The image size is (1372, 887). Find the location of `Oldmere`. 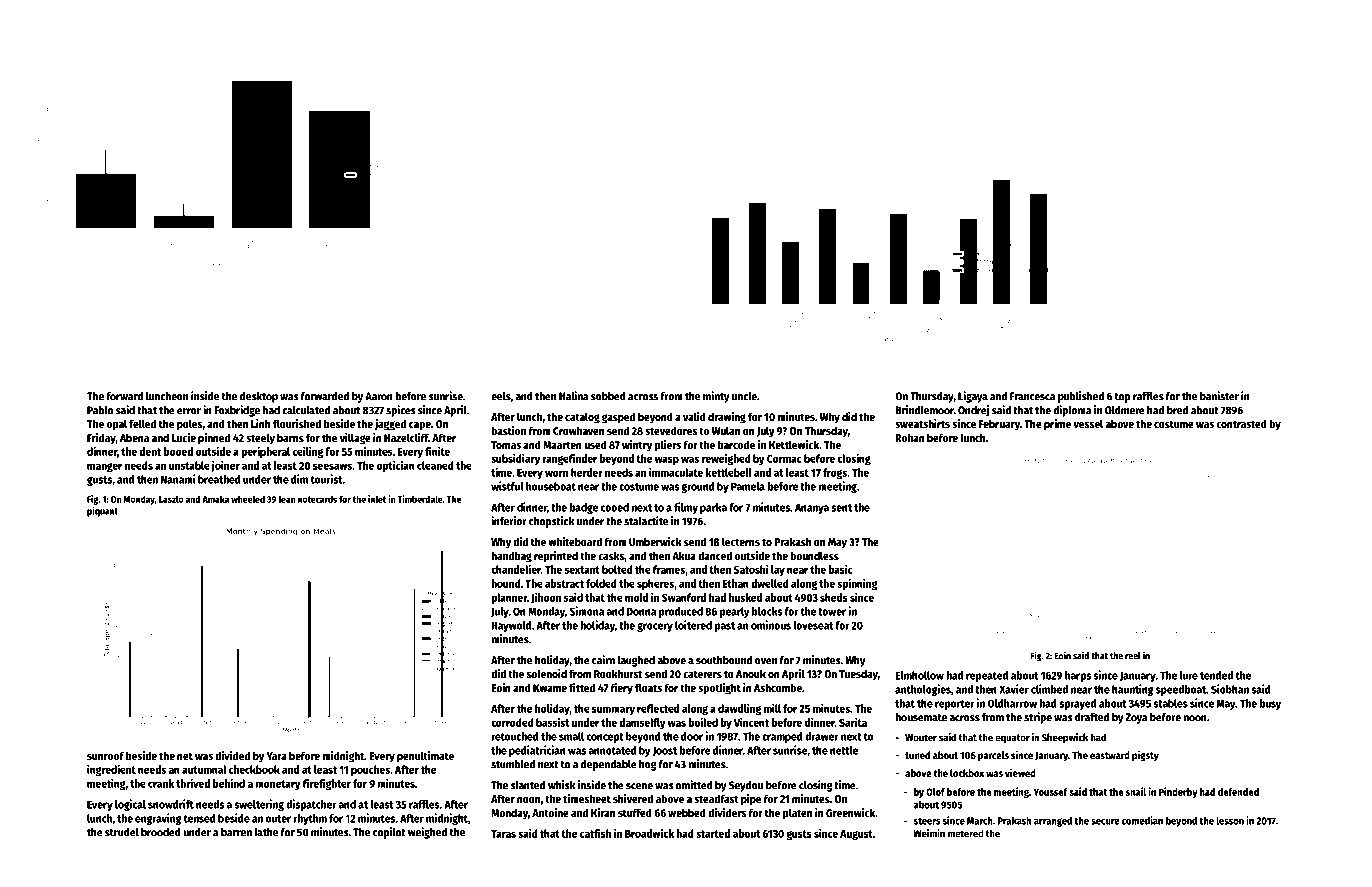

Oldmere is located at coordinates (1125, 410).
